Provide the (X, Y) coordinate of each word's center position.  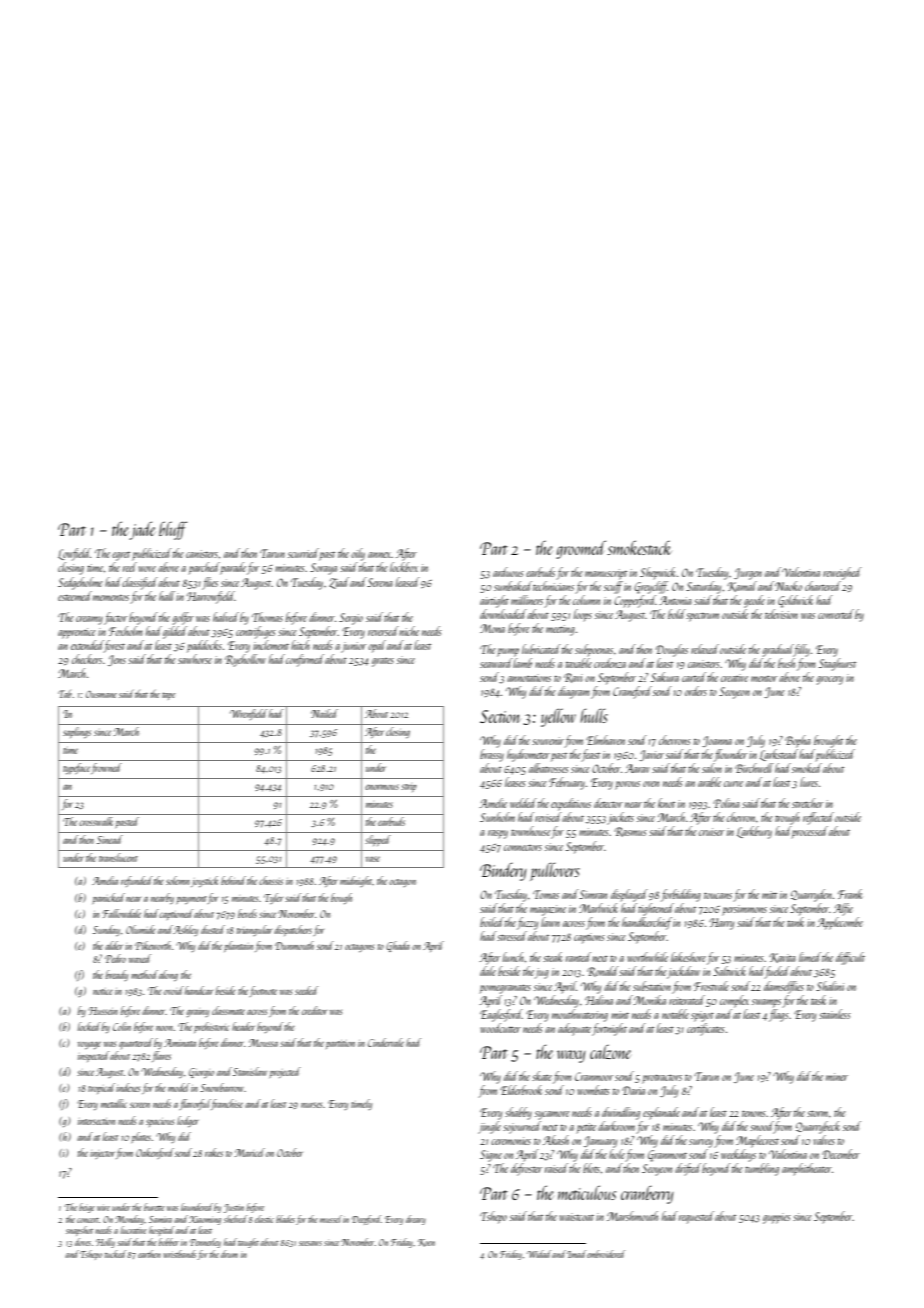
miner (837, 1077)
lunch (513, 957)
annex (379, 555)
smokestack (639, 547)
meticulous (587, 1192)
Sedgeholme (80, 583)
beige (87, 1208)
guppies (777, 1218)
